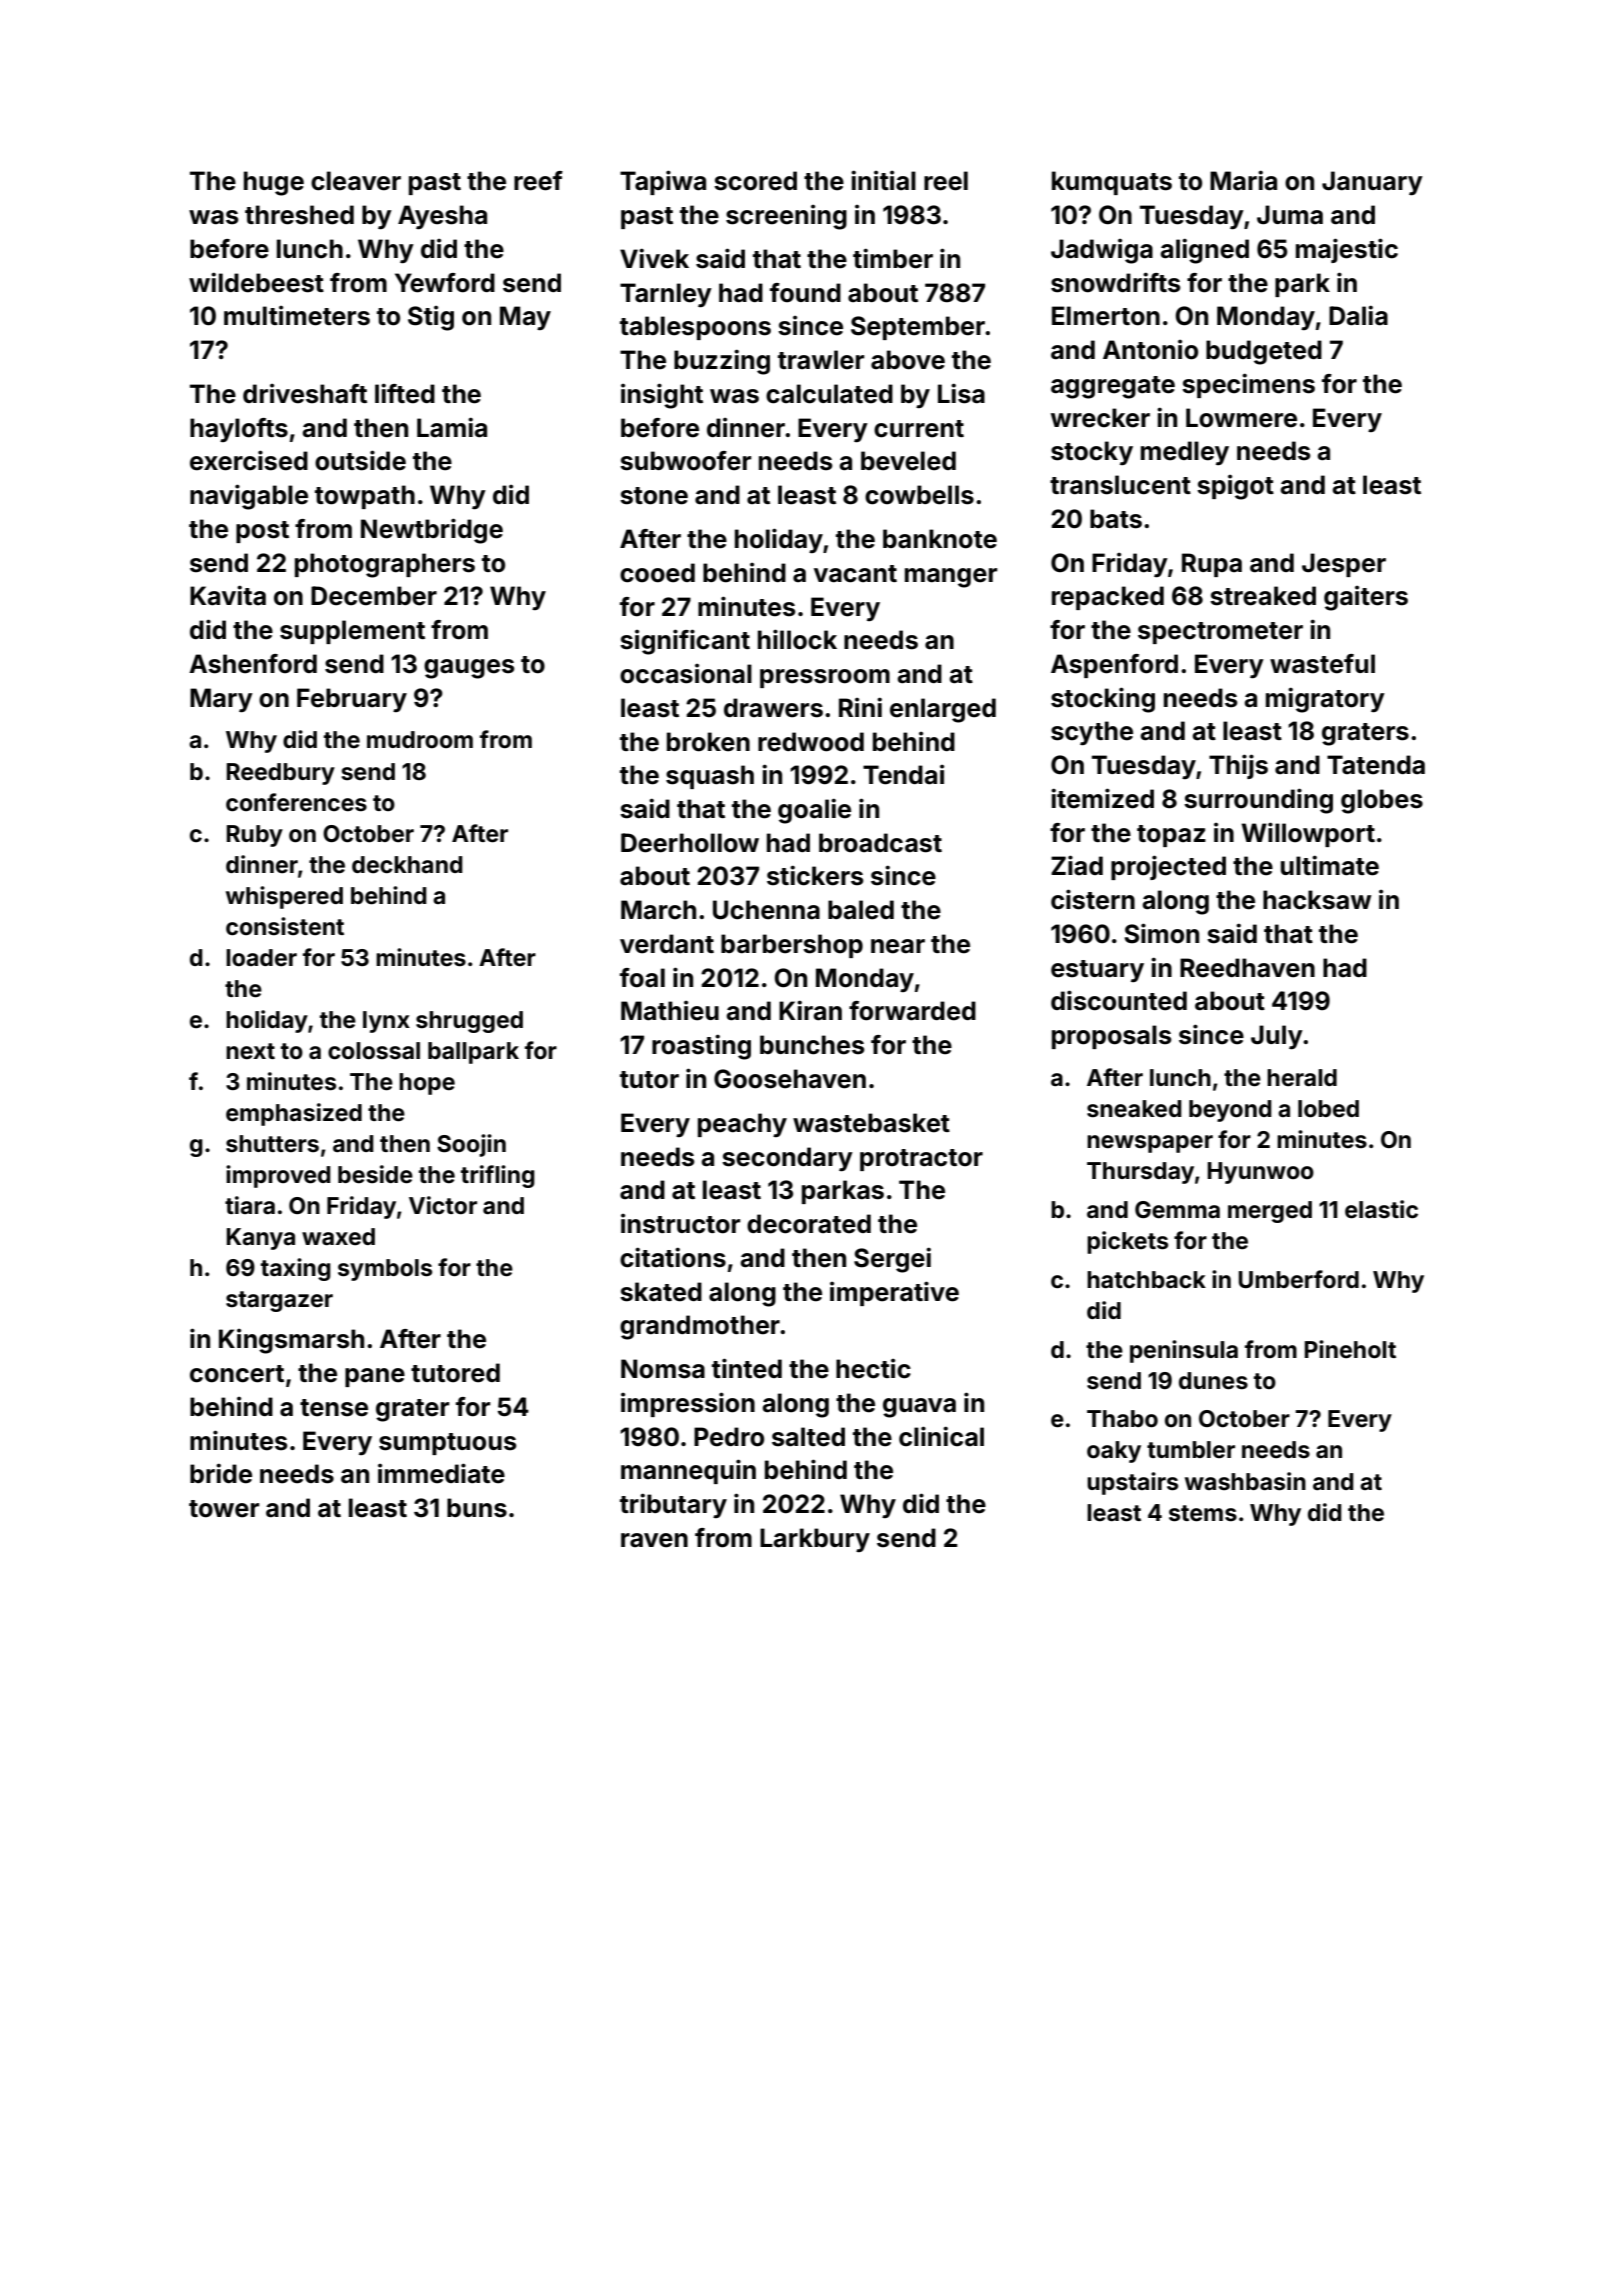  Describe the element at coordinates (274, 183) in the image. I see `huge` at that location.
